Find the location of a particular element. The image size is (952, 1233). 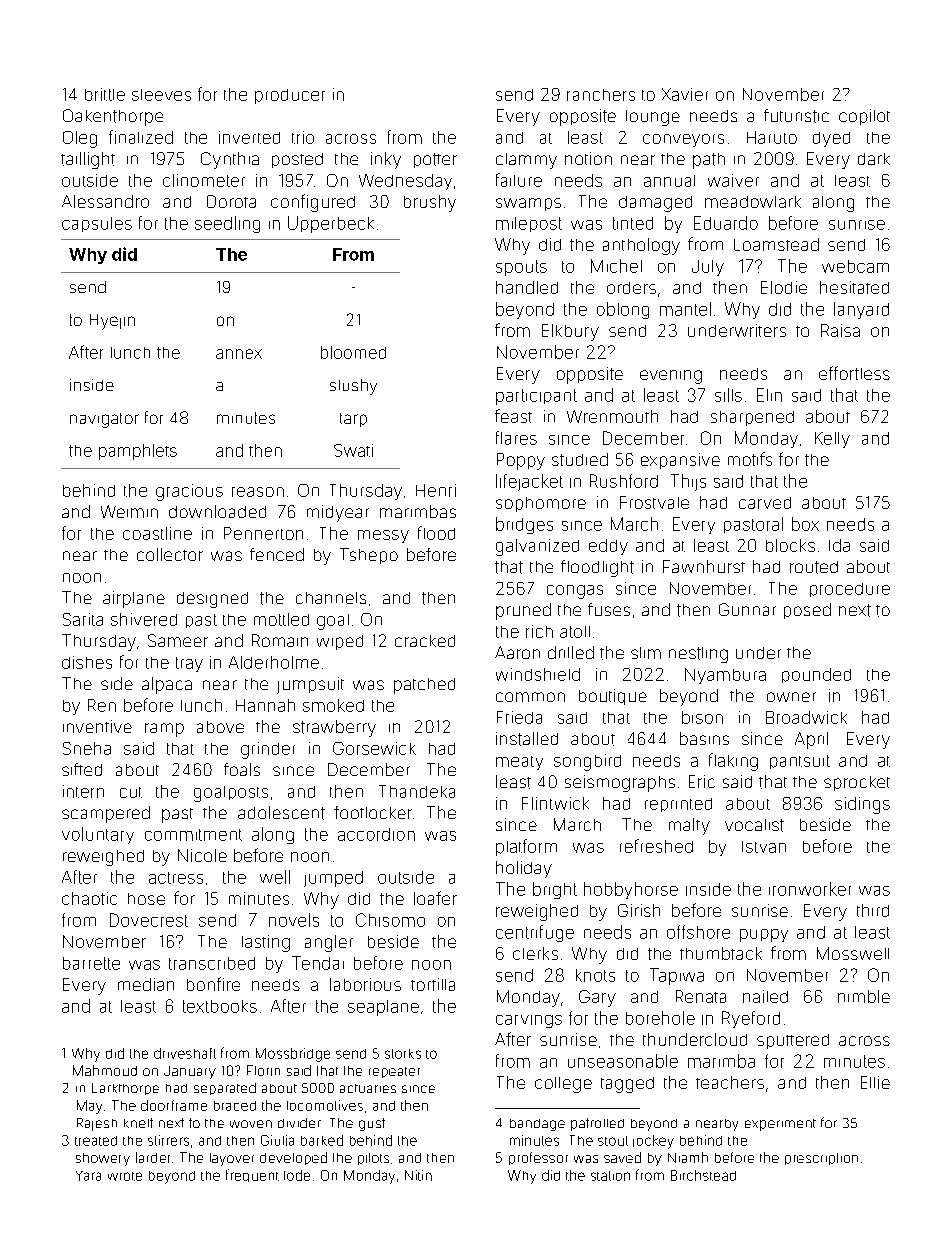

thumbtack is located at coordinates (721, 953).
